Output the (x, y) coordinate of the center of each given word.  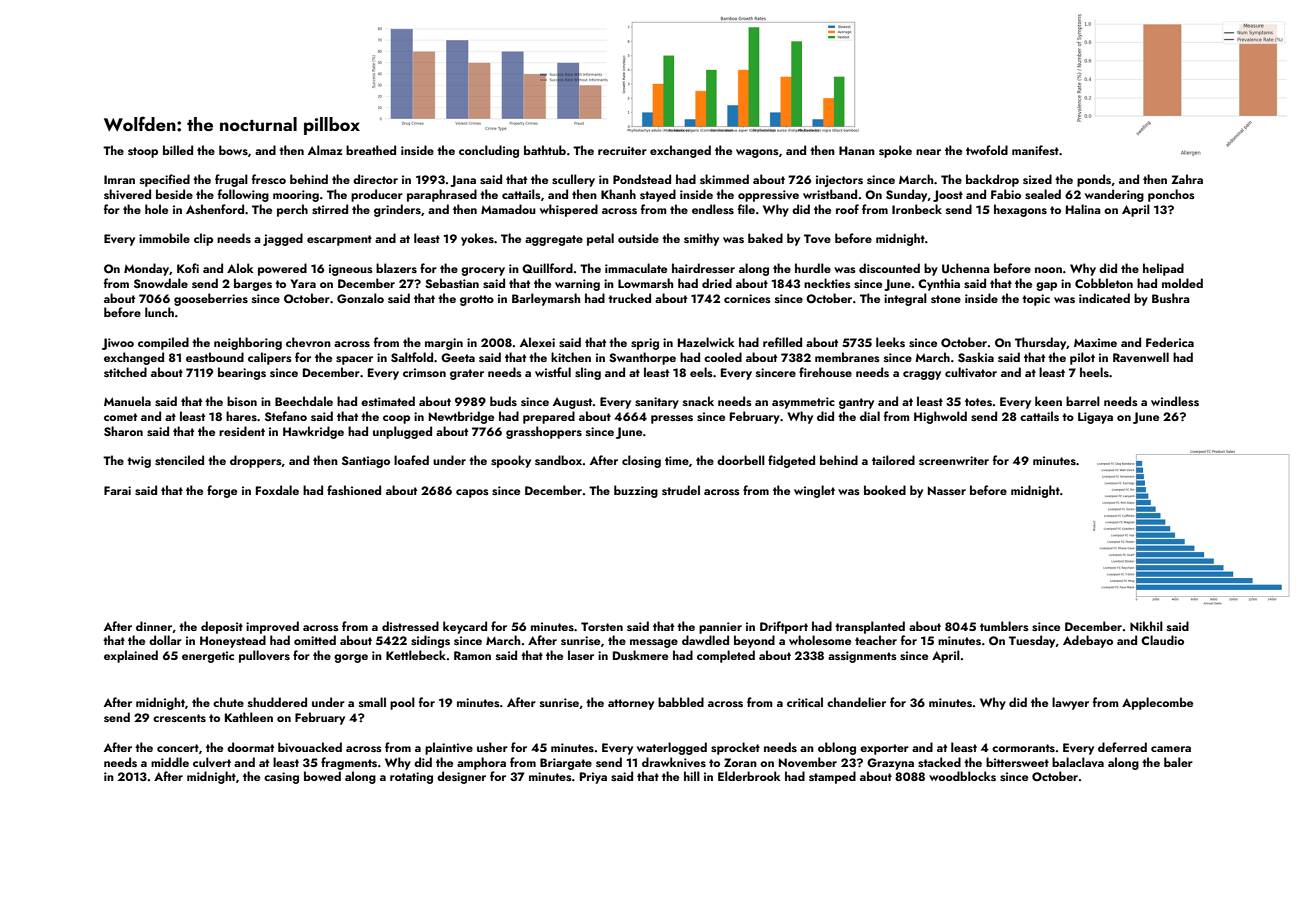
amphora (481, 763)
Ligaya (1095, 418)
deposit (222, 627)
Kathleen (249, 717)
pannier (720, 628)
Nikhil (1146, 626)
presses (672, 419)
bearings (242, 373)
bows (233, 150)
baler (1178, 762)
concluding (489, 151)
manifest (1035, 150)
